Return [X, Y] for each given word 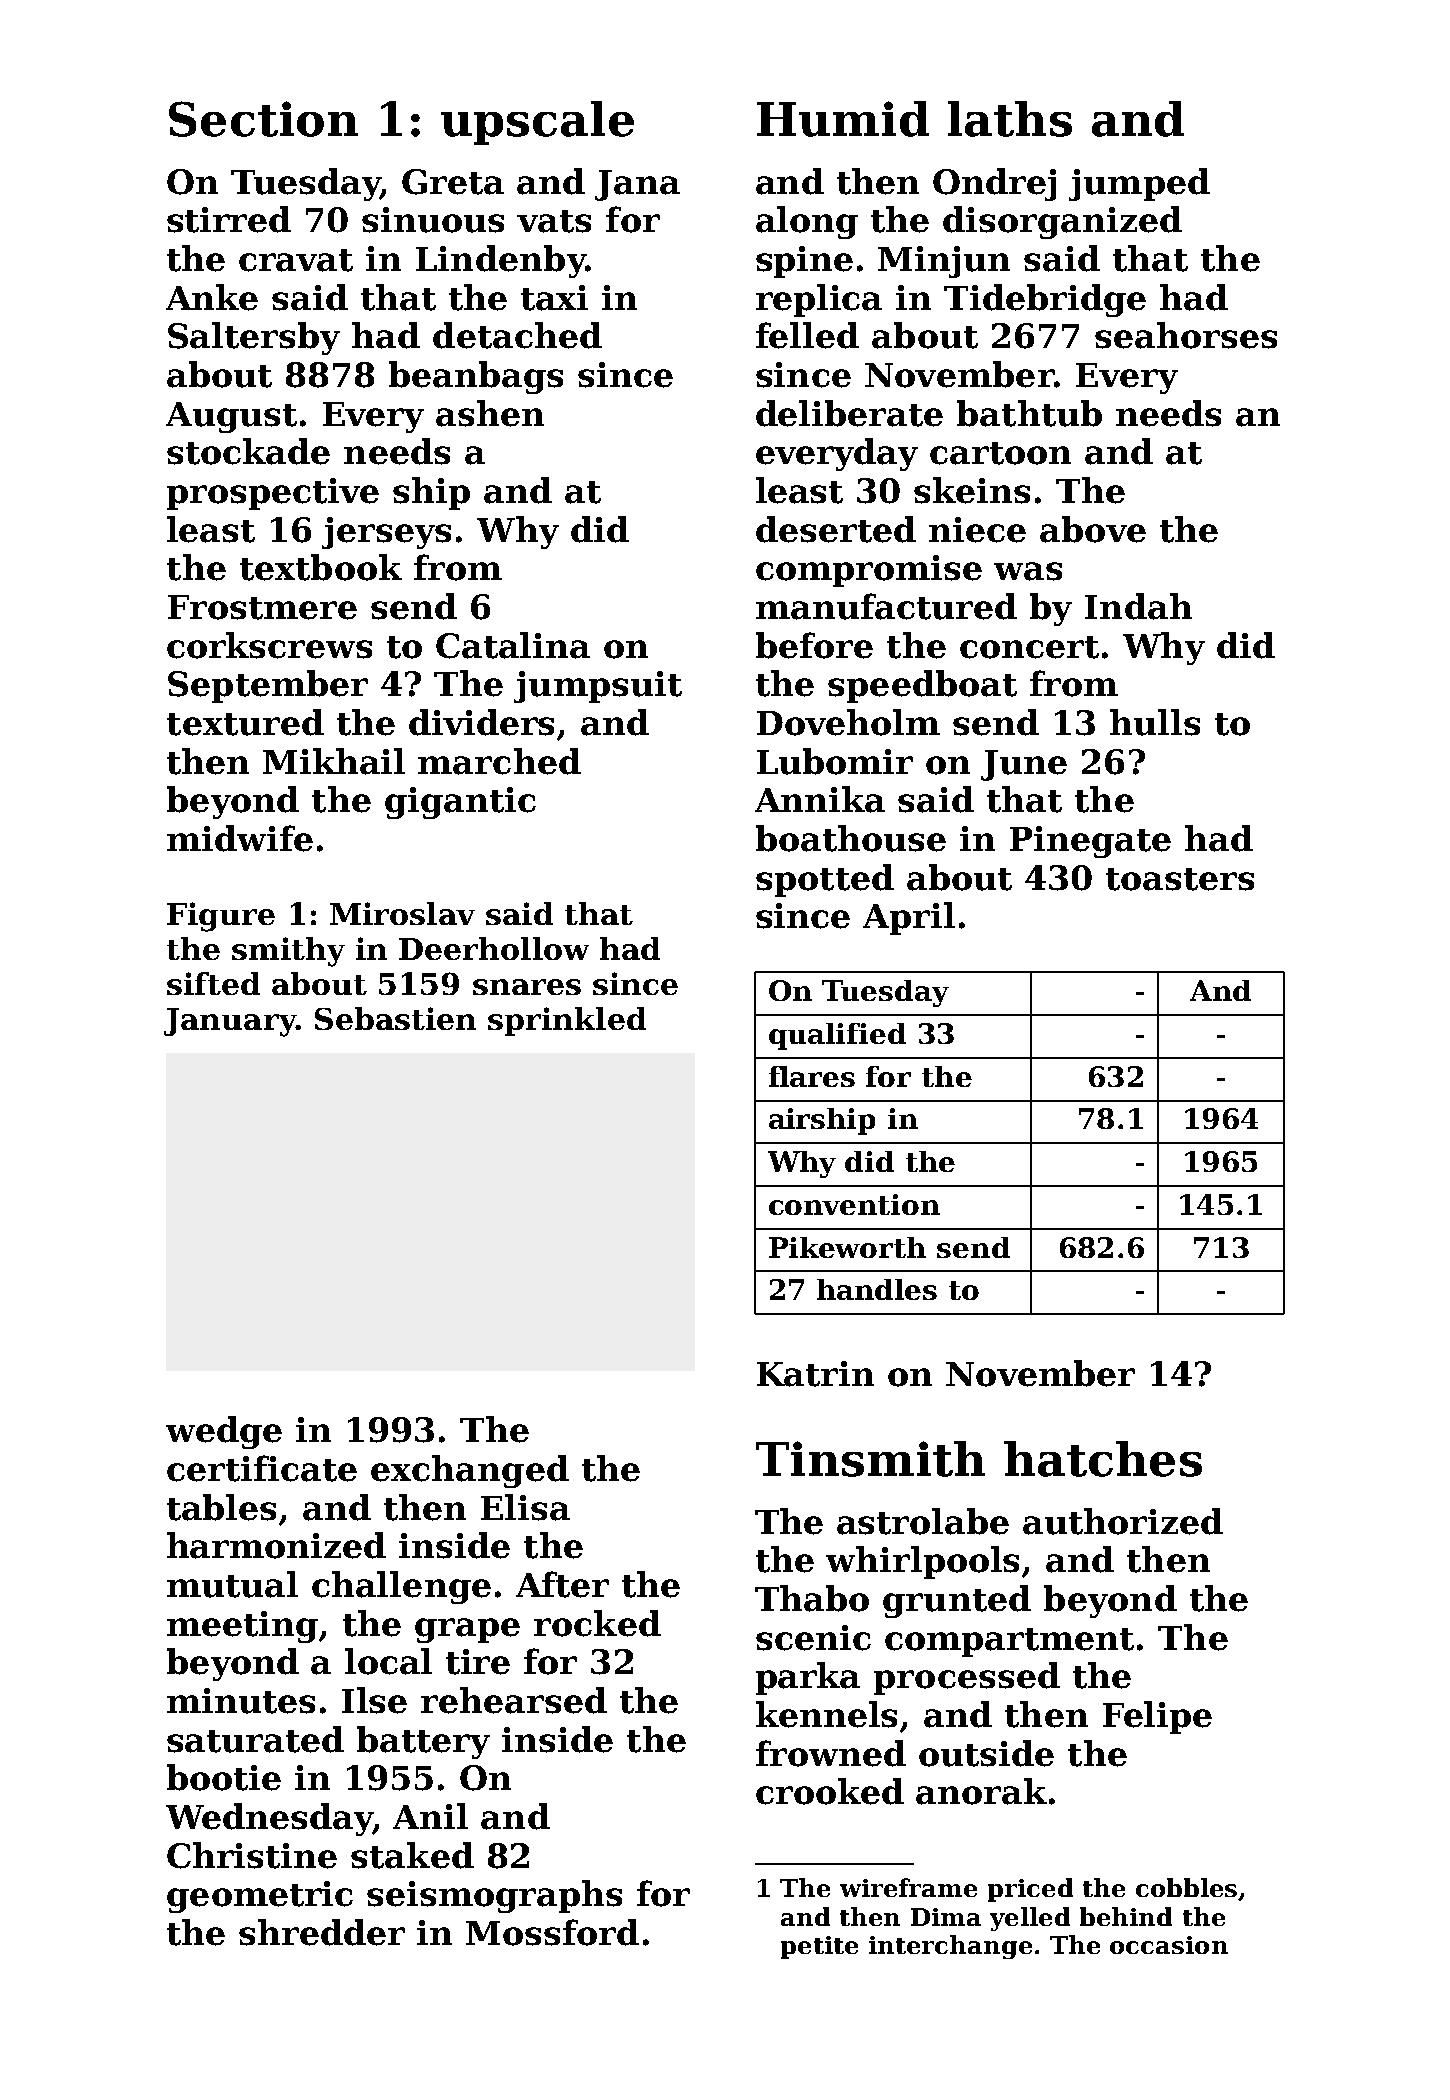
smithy [288, 952]
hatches [1103, 1459]
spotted [825, 880]
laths [1010, 119]
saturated [255, 1739]
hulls [1155, 722]
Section [263, 119]
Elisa [525, 1507]
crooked [830, 1791]
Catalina [513, 645]
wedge [224, 1432]
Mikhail [334, 761]
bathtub [1029, 413]
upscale [537, 123]
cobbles [1186, 1887]
